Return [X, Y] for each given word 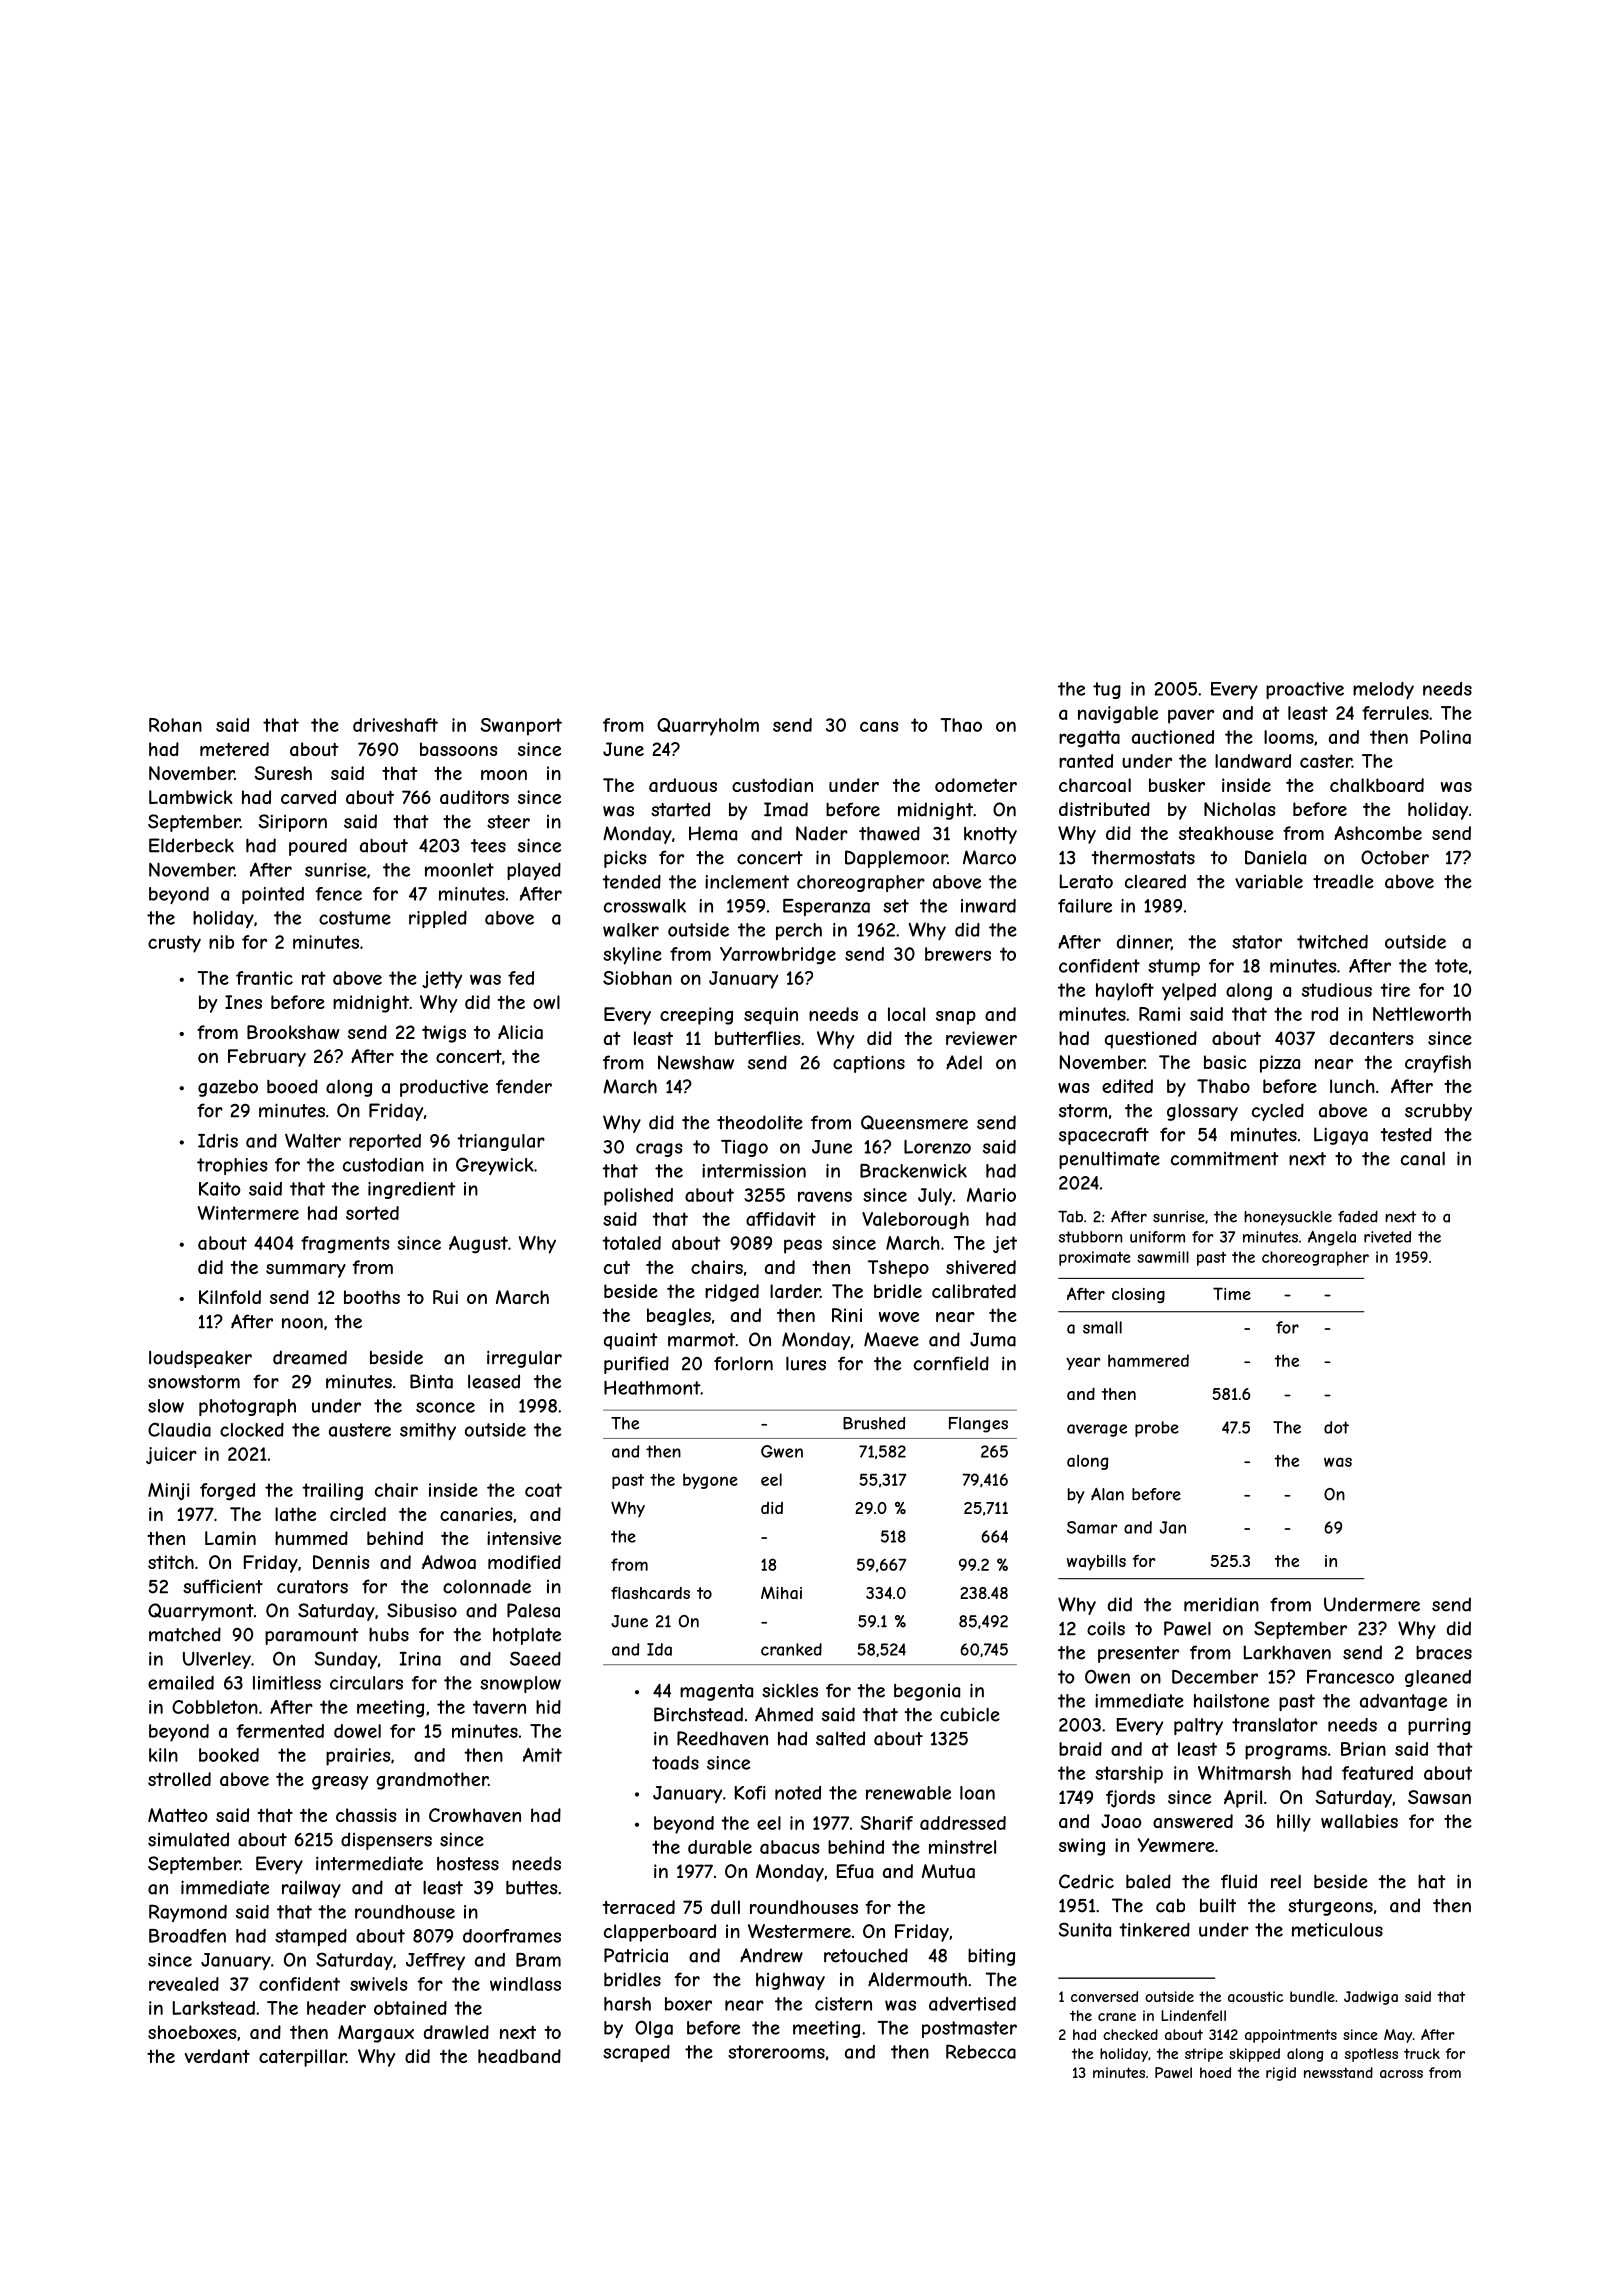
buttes [531, 1888]
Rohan [175, 725]
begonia [927, 1692]
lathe [295, 1514]
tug [1107, 690]
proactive [1305, 690]
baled [1148, 1881]
